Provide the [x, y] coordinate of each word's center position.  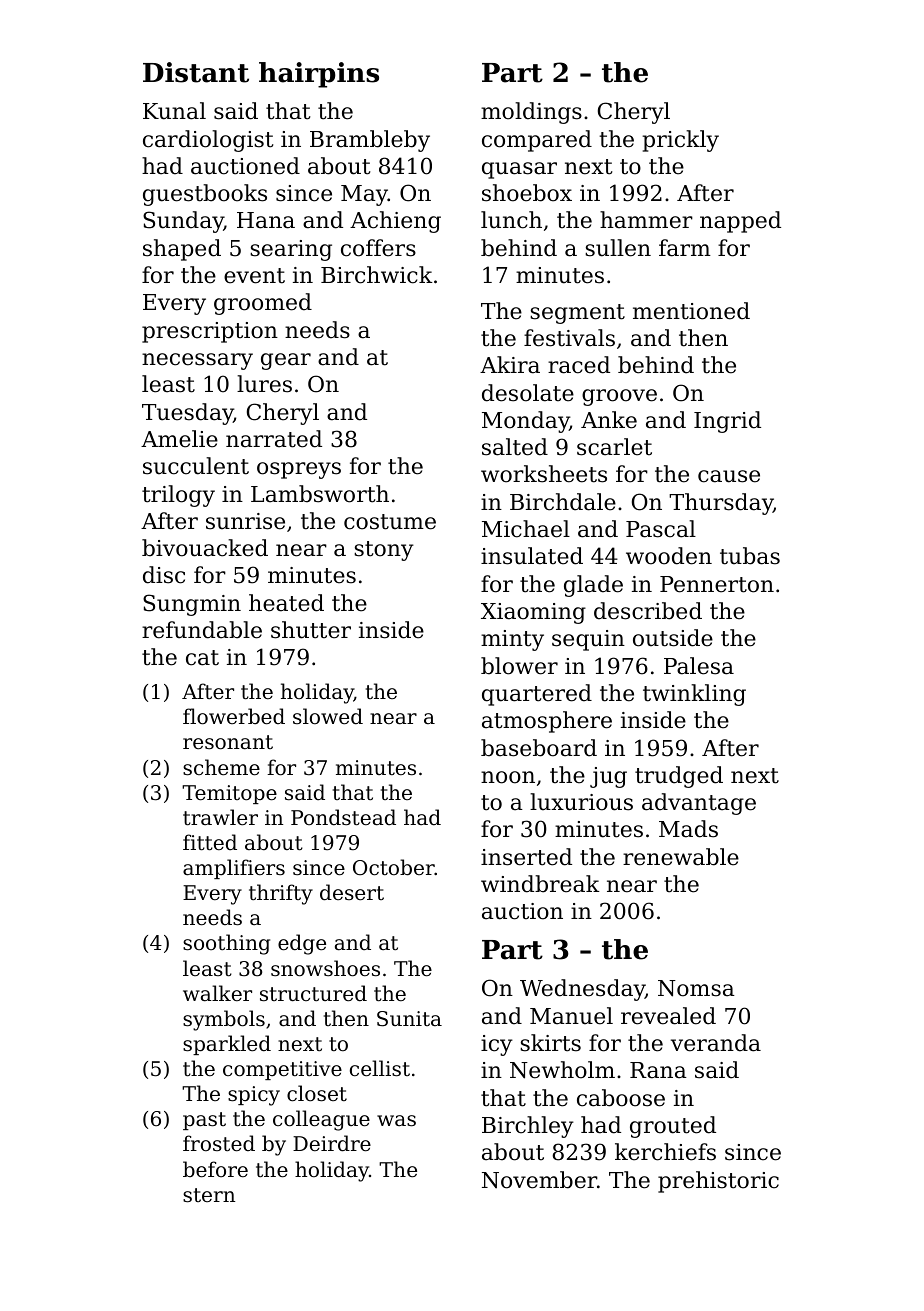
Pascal [661, 529]
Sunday [183, 222]
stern [209, 1195]
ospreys [299, 470]
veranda [716, 1043]
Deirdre [332, 1143]
